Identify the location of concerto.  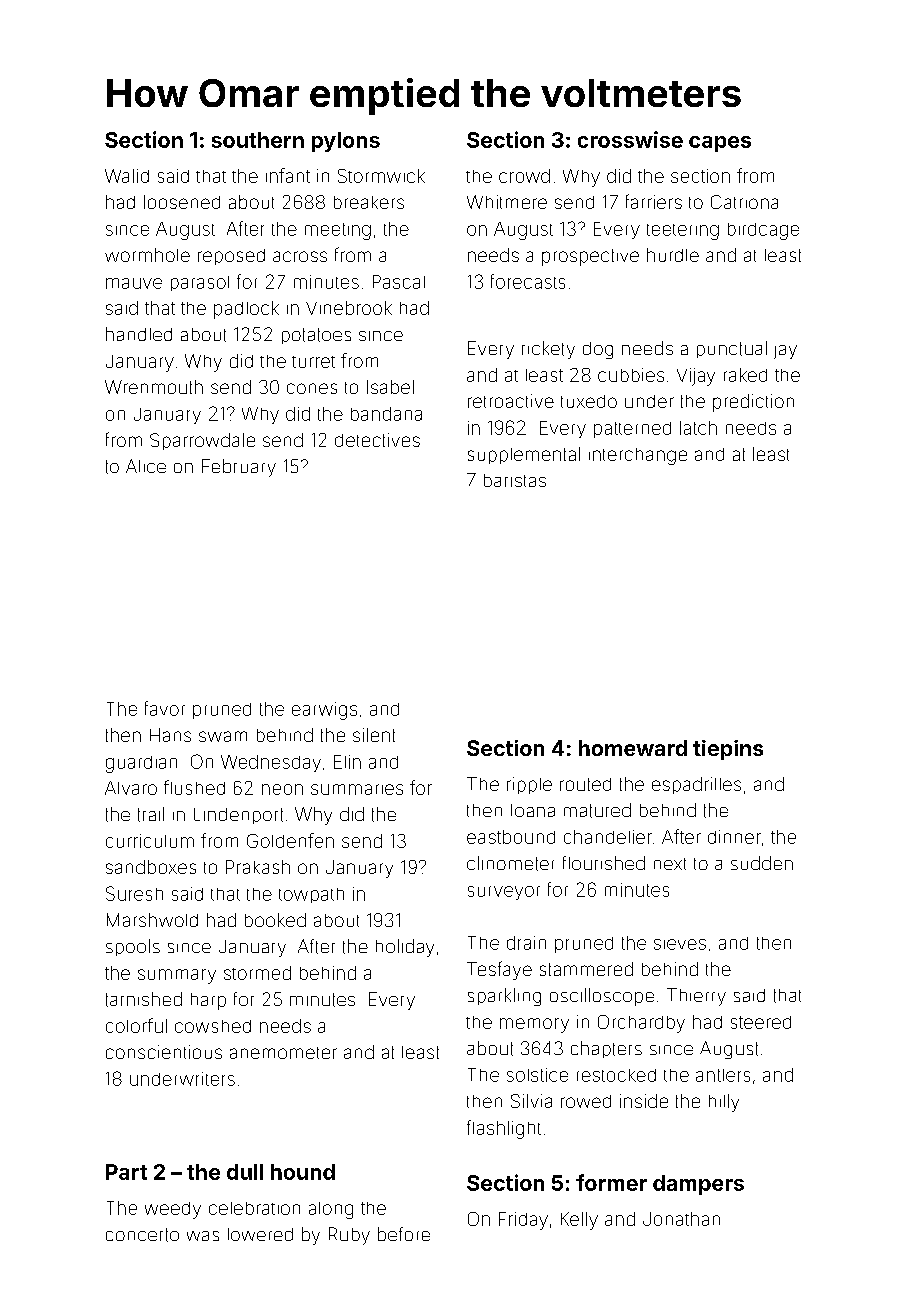
(142, 1235).
